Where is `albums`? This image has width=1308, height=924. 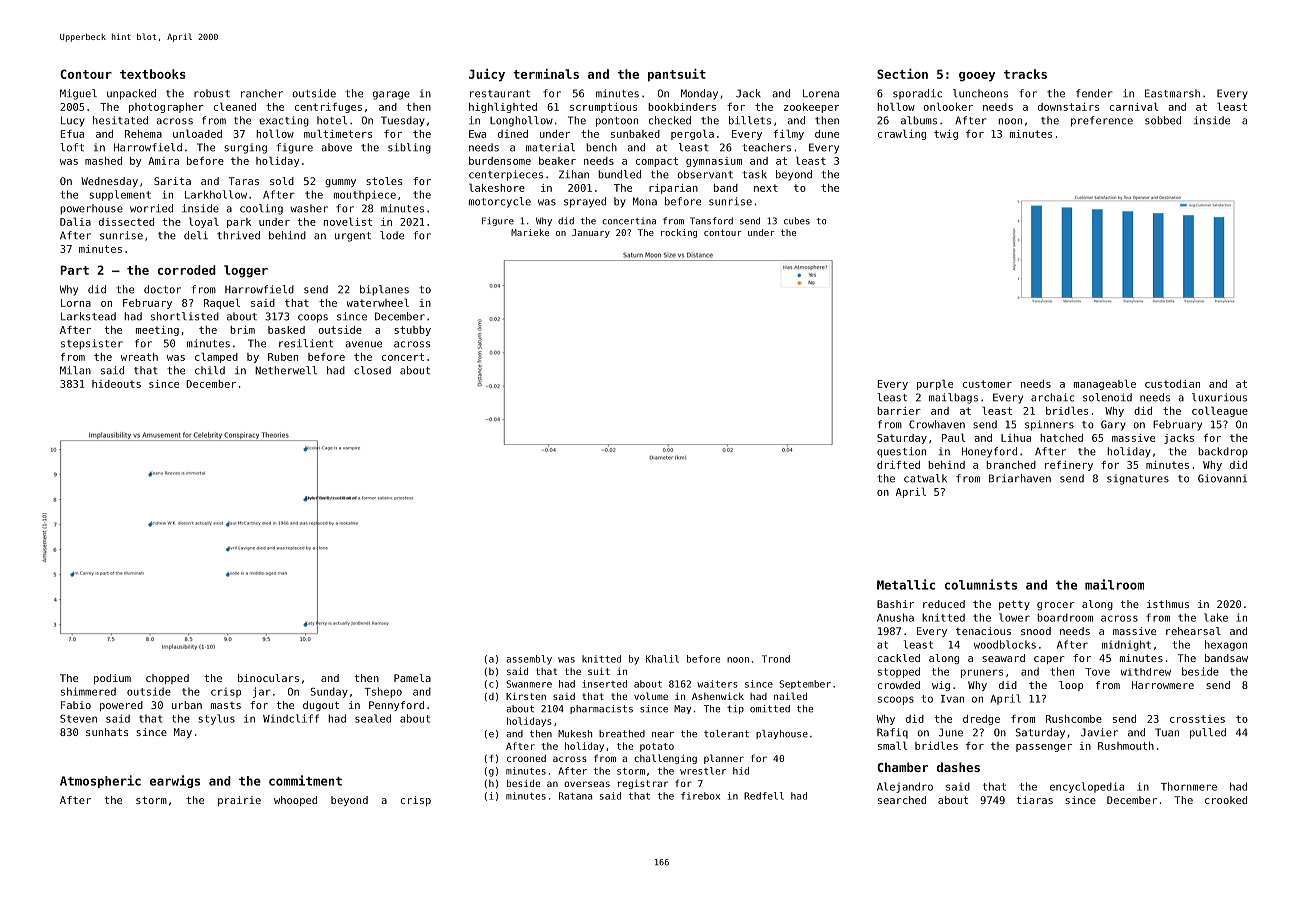 albums is located at coordinates (919, 120).
